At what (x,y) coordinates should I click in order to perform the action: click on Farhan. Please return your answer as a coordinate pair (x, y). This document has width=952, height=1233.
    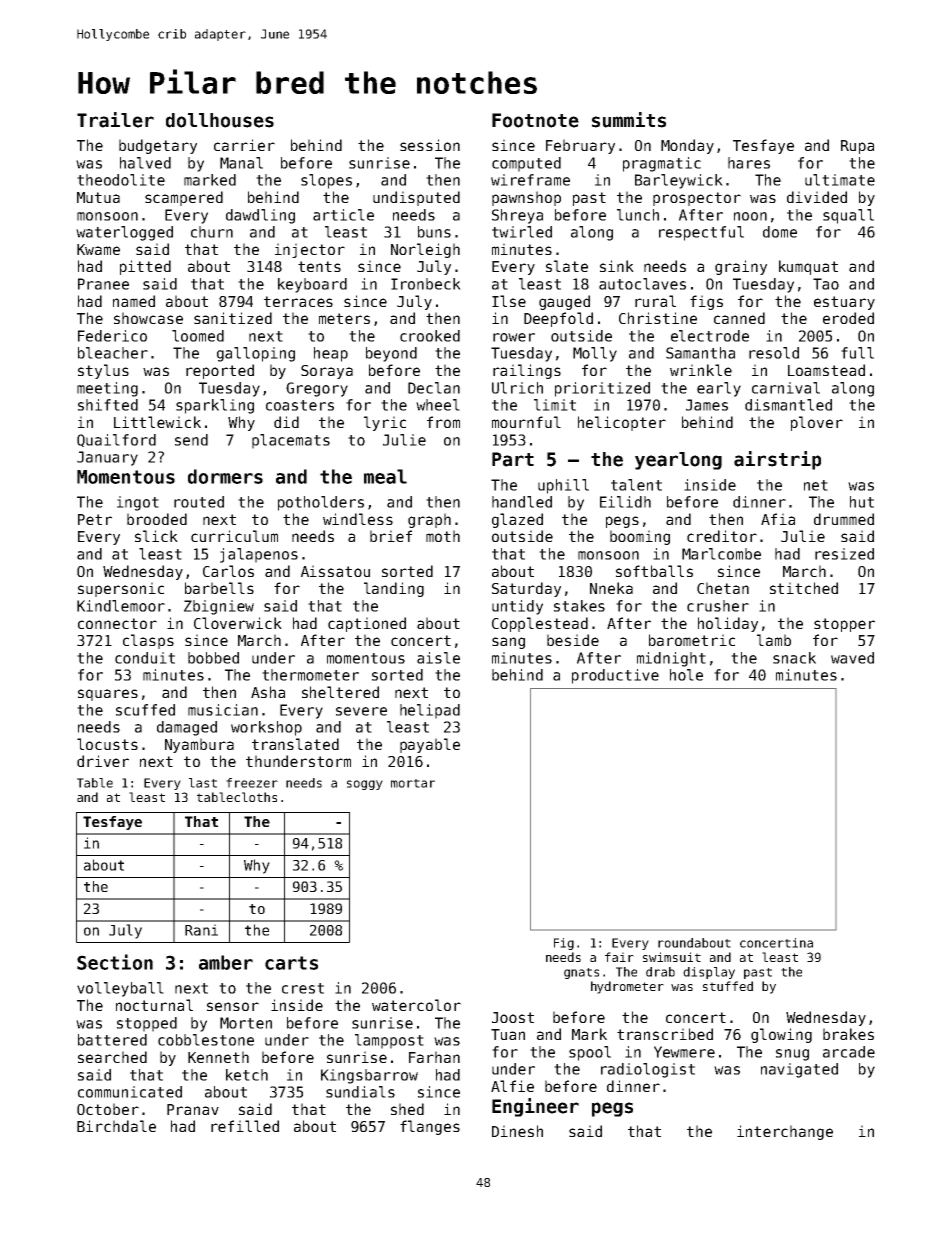
    Looking at the image, I should click on (434, 1057).
